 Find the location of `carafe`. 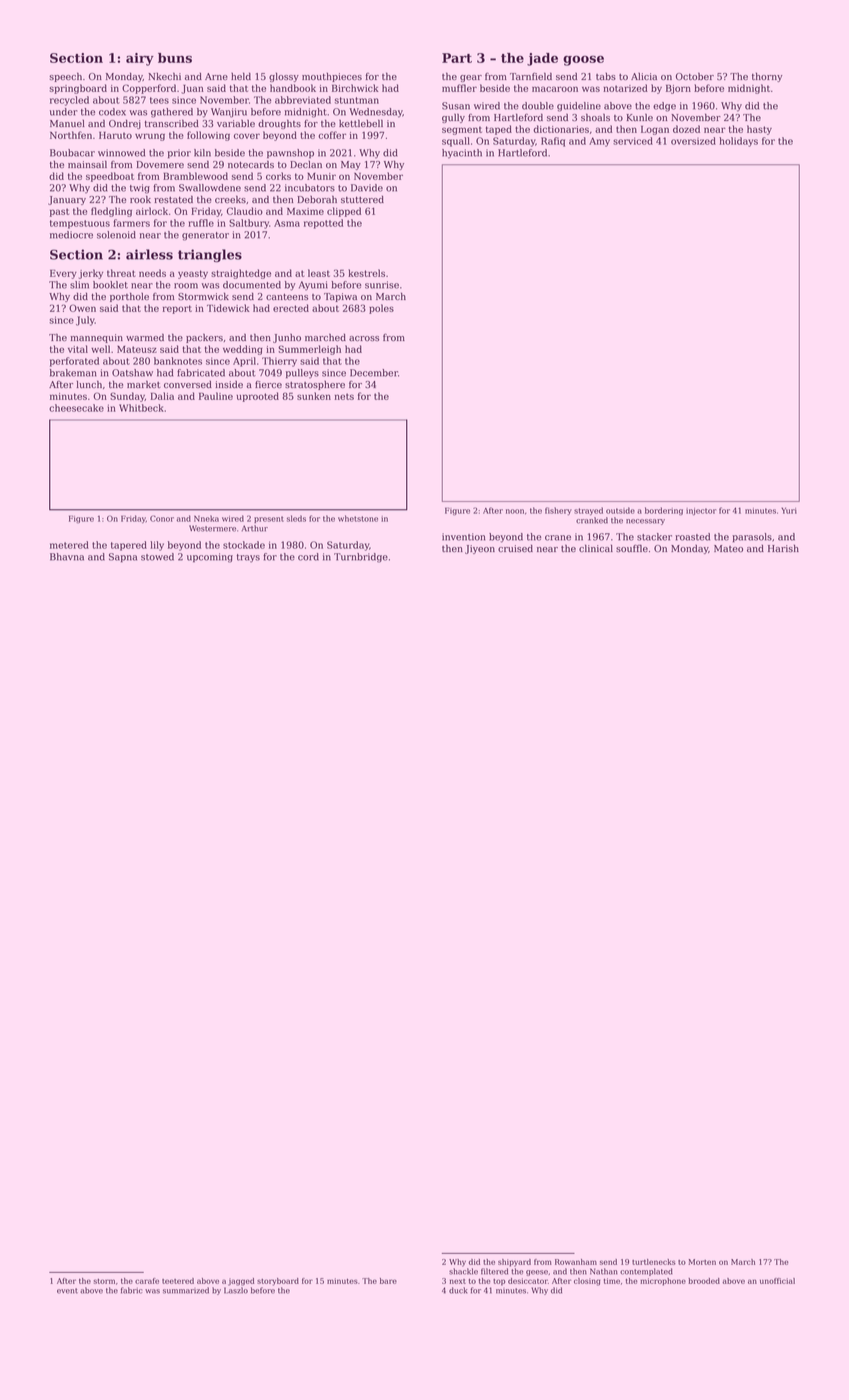

carafe is located at coordinates (147, 1281).
